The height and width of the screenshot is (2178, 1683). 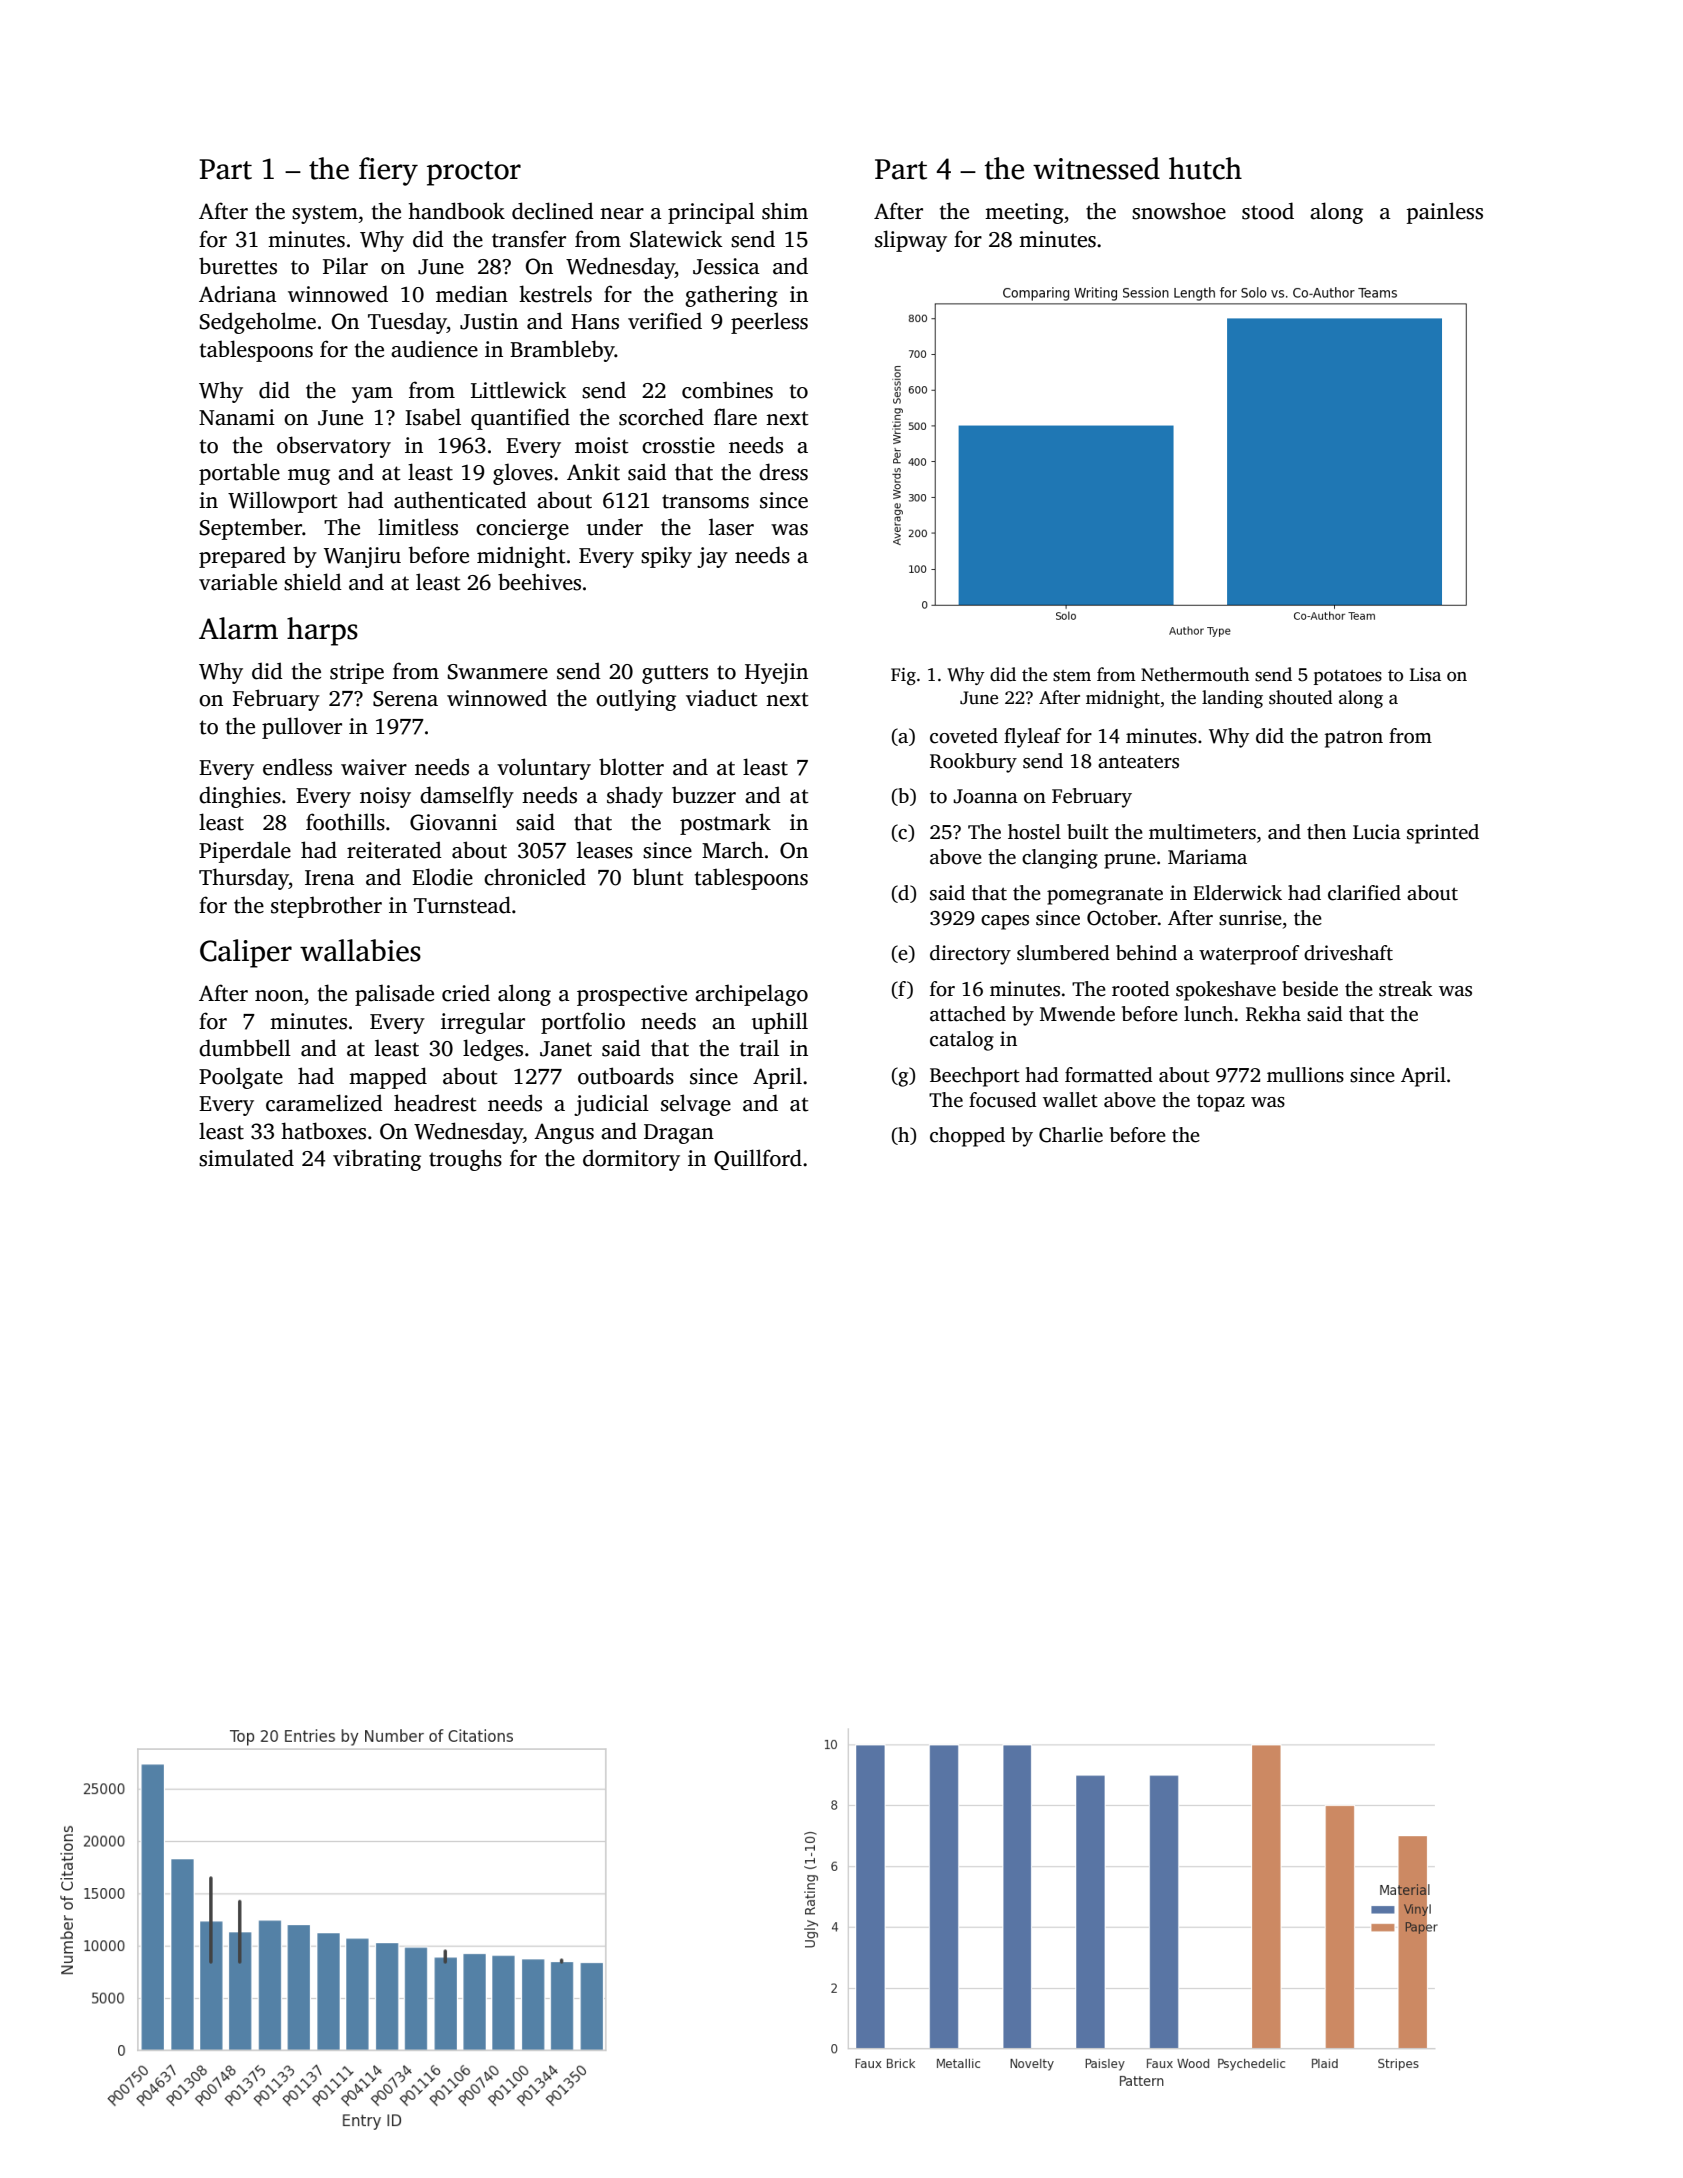 I want to click on directory, so click(x=970, y=955).
